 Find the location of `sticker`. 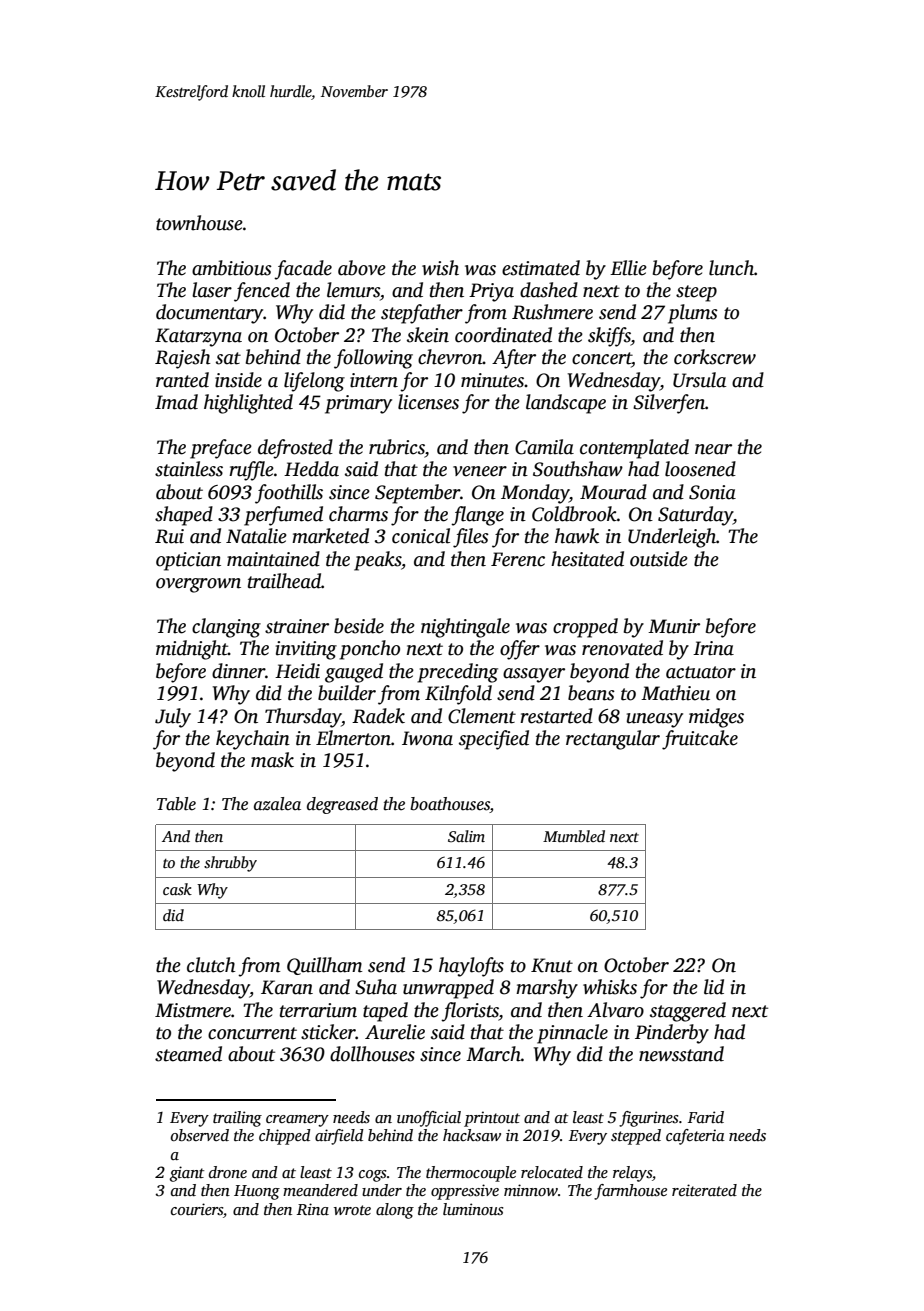

sticker is located at coordinates (328, 1032).
